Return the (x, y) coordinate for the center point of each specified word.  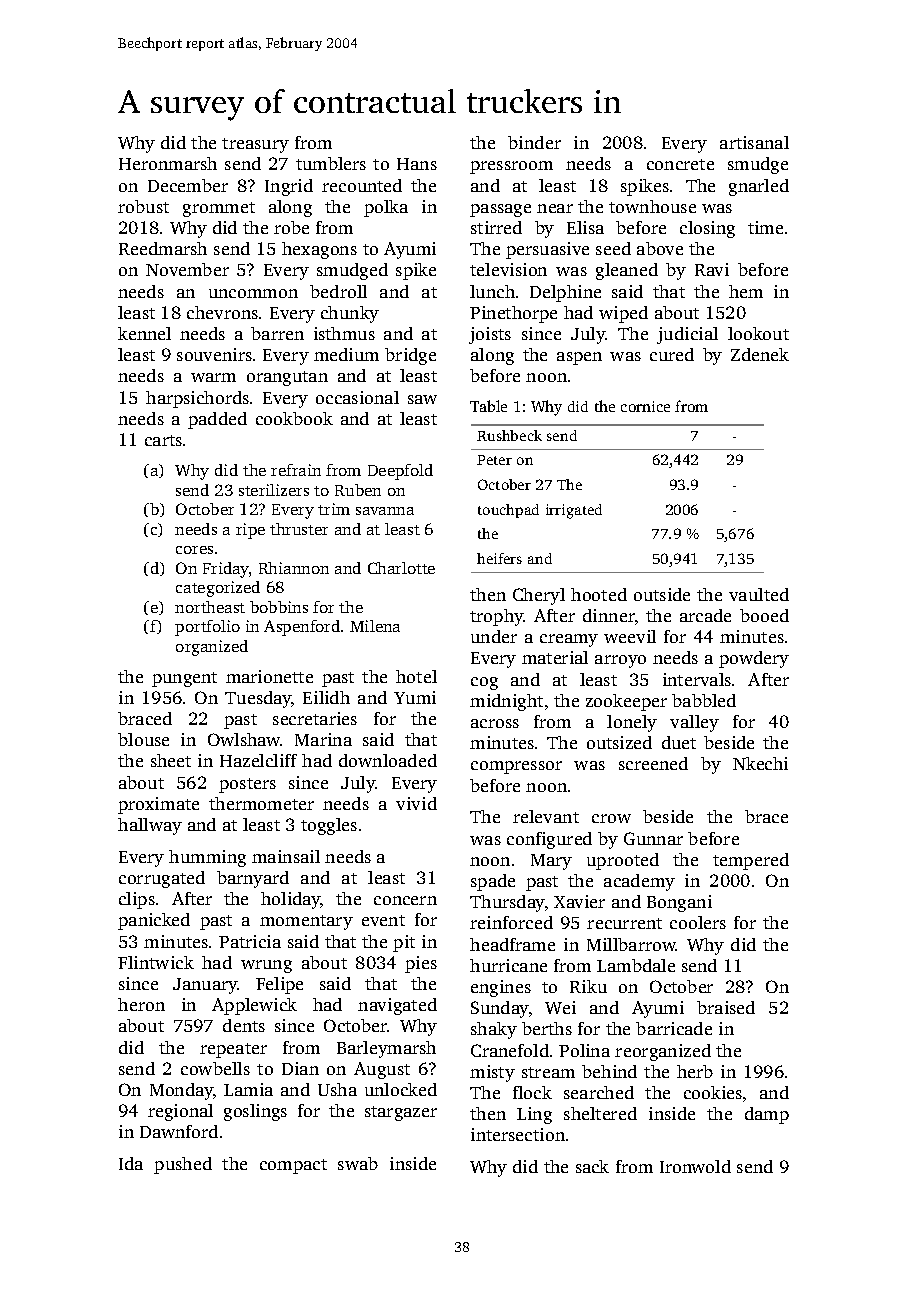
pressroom (511, 167)
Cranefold (510, 1050)
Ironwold (695, 1166)
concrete (680, 164)
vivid (416, 803)
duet (679, 742)
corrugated (162, 879)
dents (244, 1025)
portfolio (207, 628)
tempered (751, 861)
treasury (255, 145)
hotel (416, 676)
